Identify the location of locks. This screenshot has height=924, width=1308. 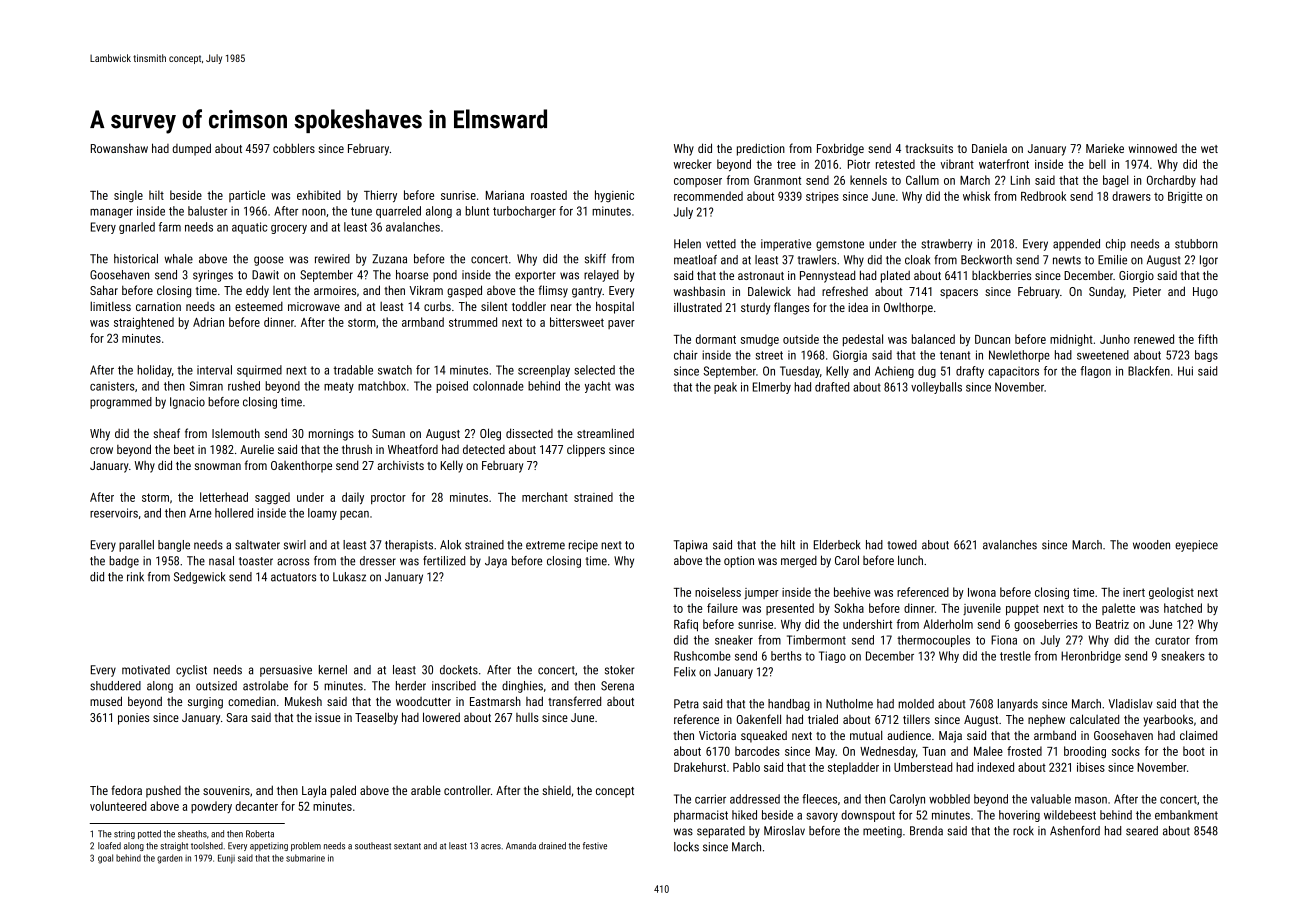
(686, 847).
